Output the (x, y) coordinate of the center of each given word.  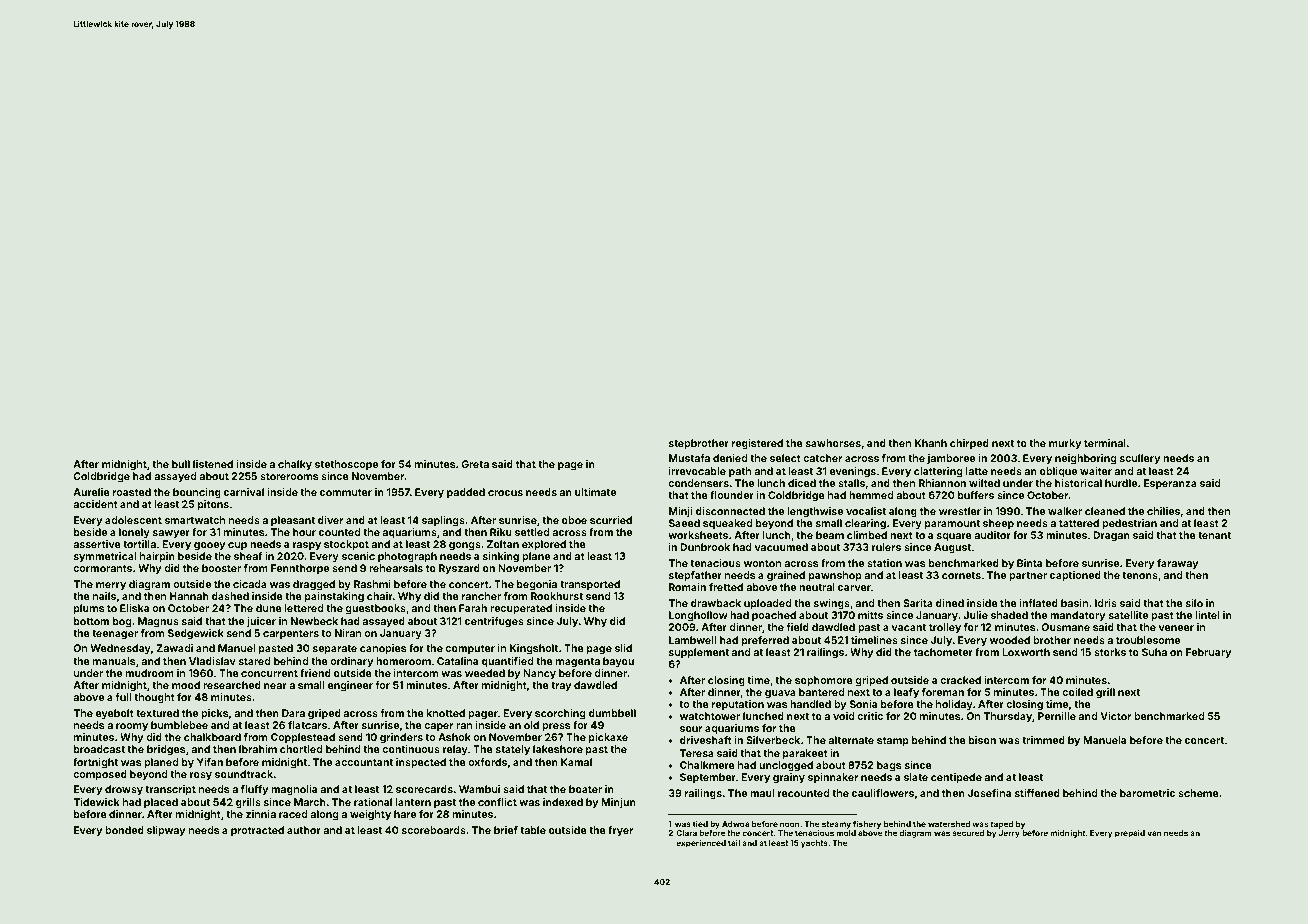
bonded (124, 830)
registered (757, 444)
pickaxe (608, 738)
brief (506, 830)
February (1208, 653)
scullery (1140, 459)
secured (968, 833)
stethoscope (346, 465)
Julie (975, 615)
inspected (421, 763)
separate (335, 649)
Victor (1116, 716)
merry (111, 586)
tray (561, 686)
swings (832, 604)
